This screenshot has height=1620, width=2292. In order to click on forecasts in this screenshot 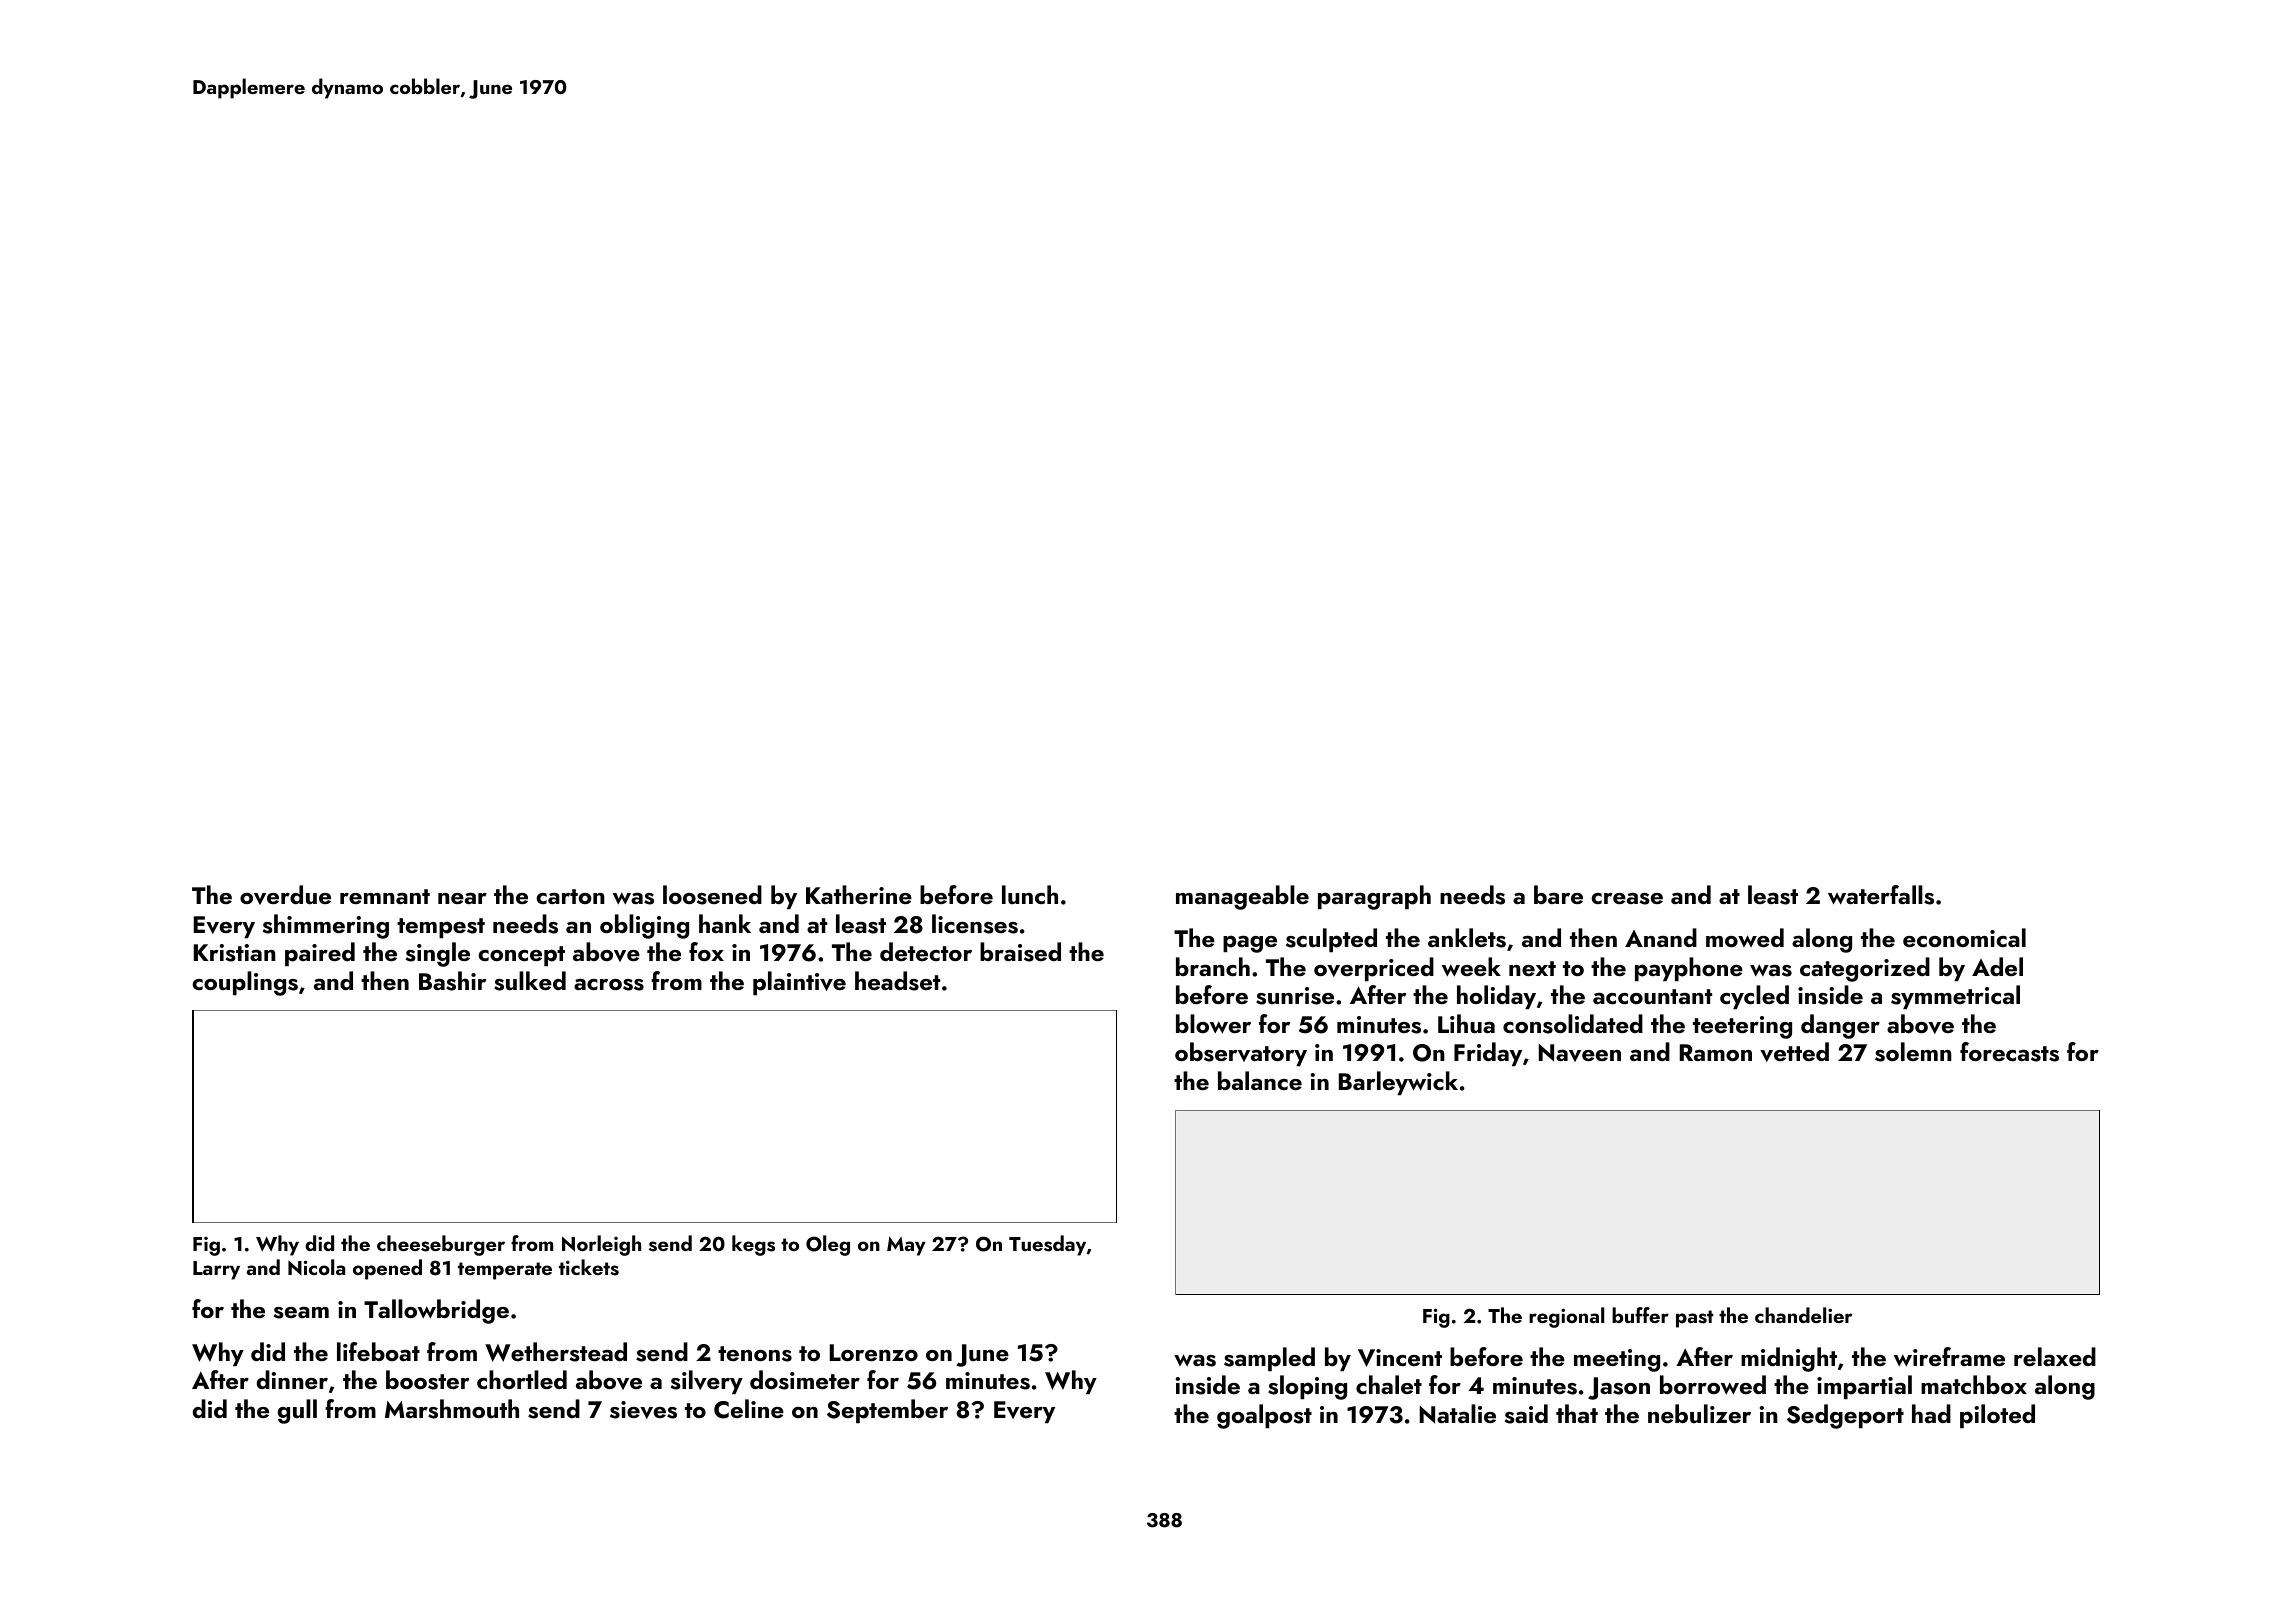, I will do `click(2009, 1052)`.
